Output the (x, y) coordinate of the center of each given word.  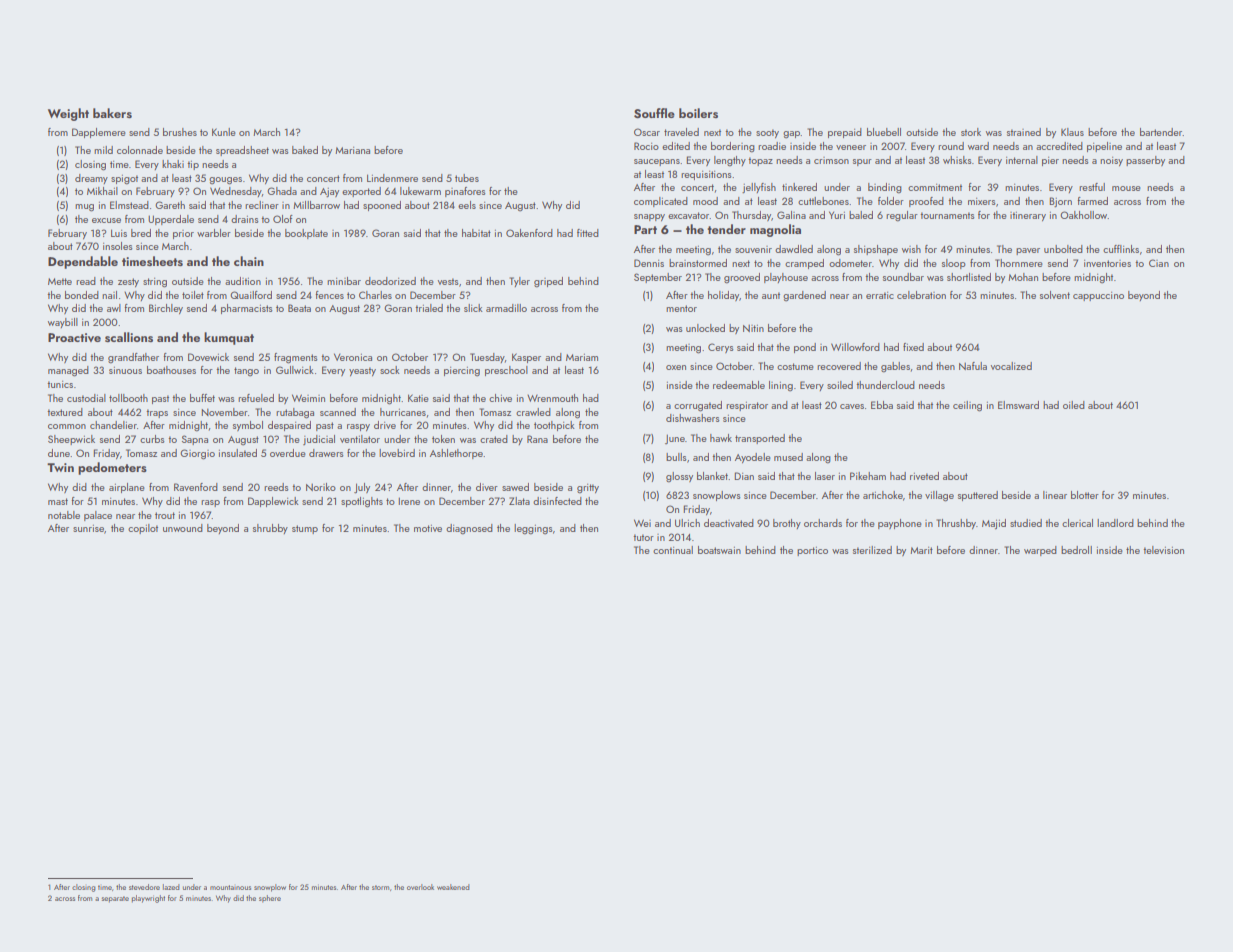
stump (305, 529)
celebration (921, 295)
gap (791, 135)
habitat (476, 233)
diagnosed (469, 529)
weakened (453, 887)
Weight (68, 114)
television (1163, 550)
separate (115, 899)
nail (109, 295)
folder (891, 201)
